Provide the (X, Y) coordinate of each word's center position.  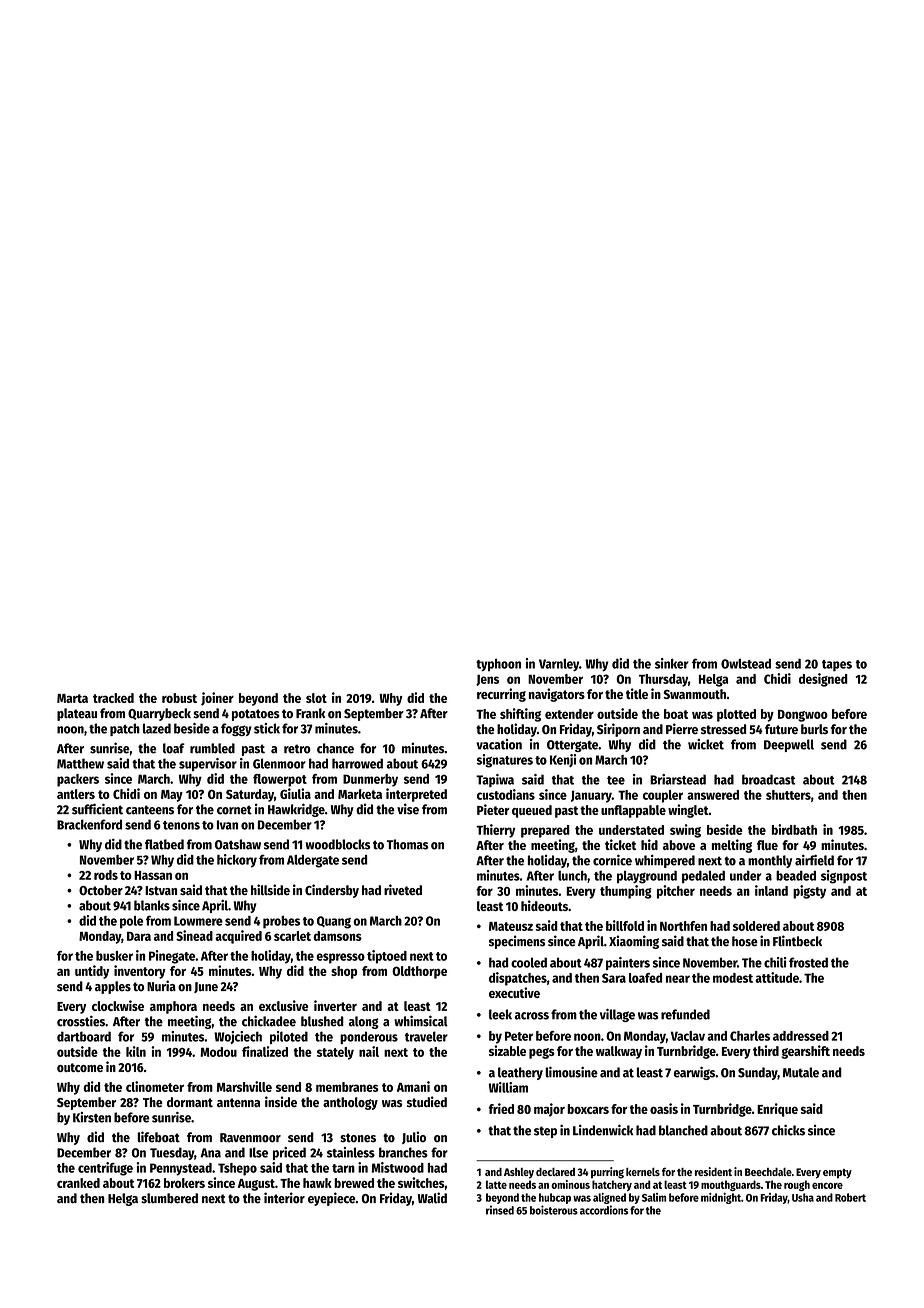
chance (335, 748)
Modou (218, 1052)
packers (78, 780)
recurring (501, 695)
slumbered (169, 1198)
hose (745, 941)
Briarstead (678, 779)
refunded (685, 1014)
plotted (736, 715)
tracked (113, 698)
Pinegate (172, 957)
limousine (571, 1072)
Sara (614, 978)
